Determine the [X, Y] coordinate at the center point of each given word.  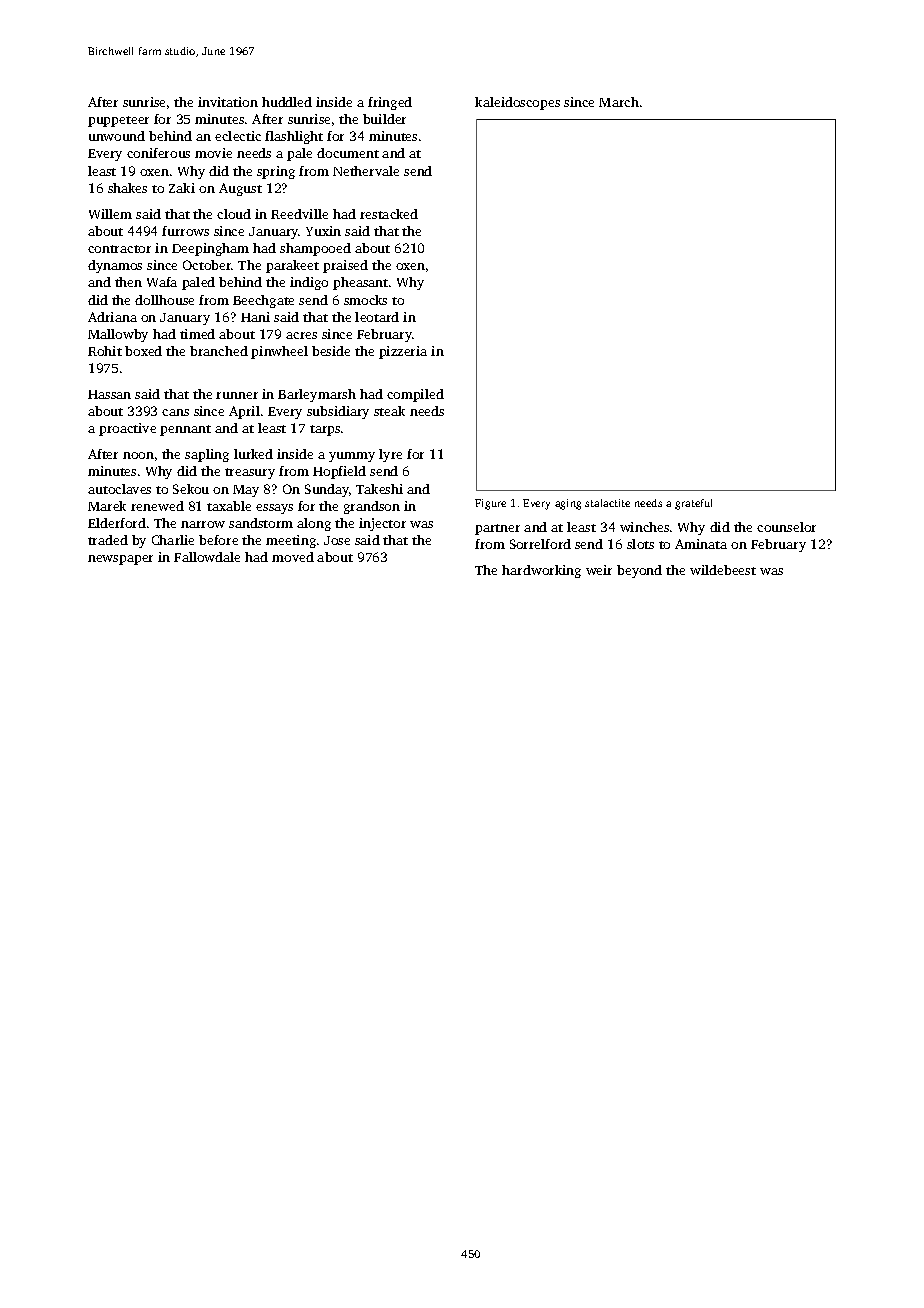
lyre [390, 455]
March [619, 102]
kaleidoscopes [517, 103]
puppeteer [118, 121]
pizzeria [403, 352]
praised [345, 266]
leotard [377, 317]
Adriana [112, 317]
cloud [234, 214]
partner [497, 529]
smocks [365, 300]
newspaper [120, 560]
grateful [693, 504]
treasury [250, 473]
